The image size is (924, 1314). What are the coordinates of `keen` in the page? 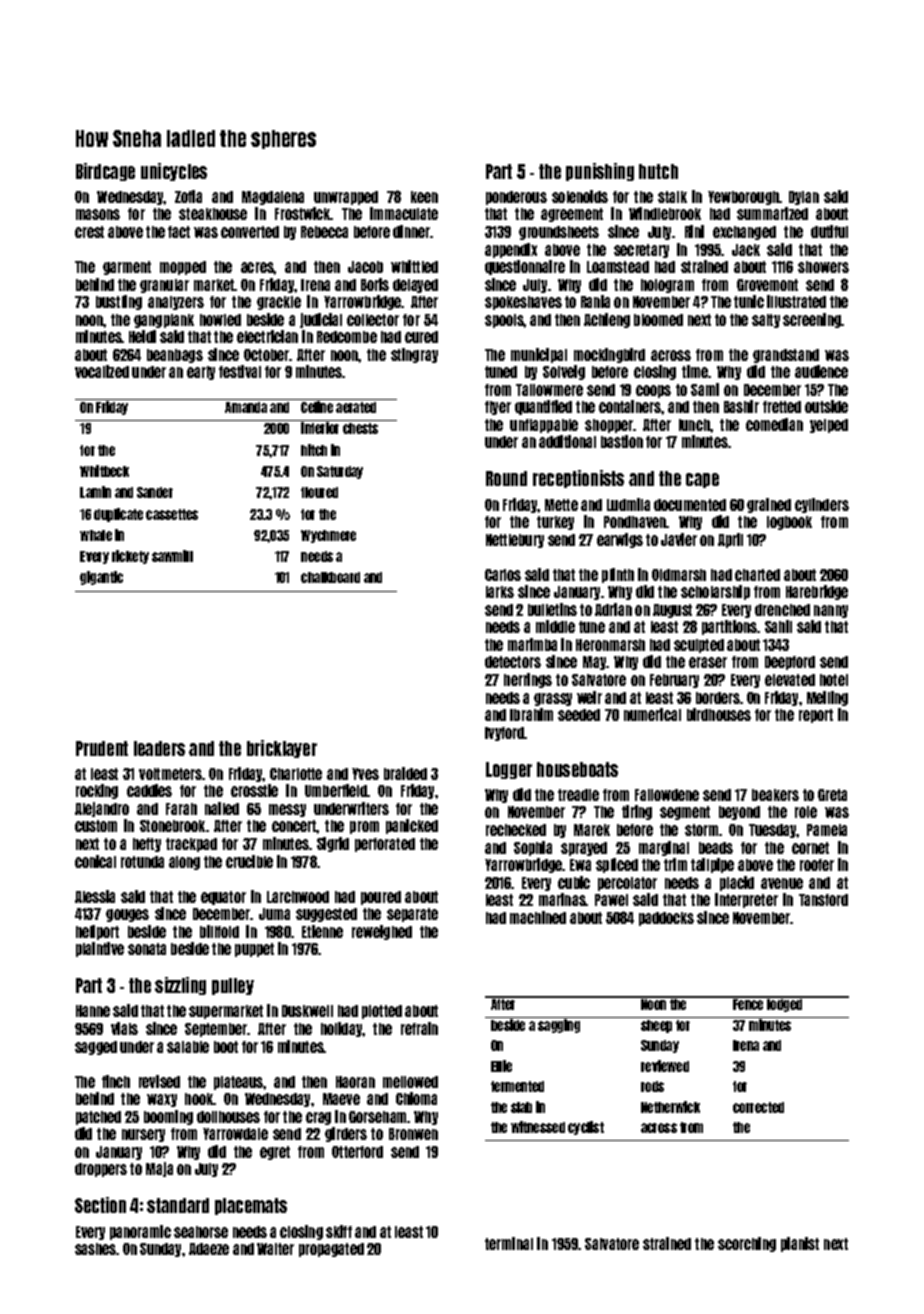 It's located at (424, 197).
